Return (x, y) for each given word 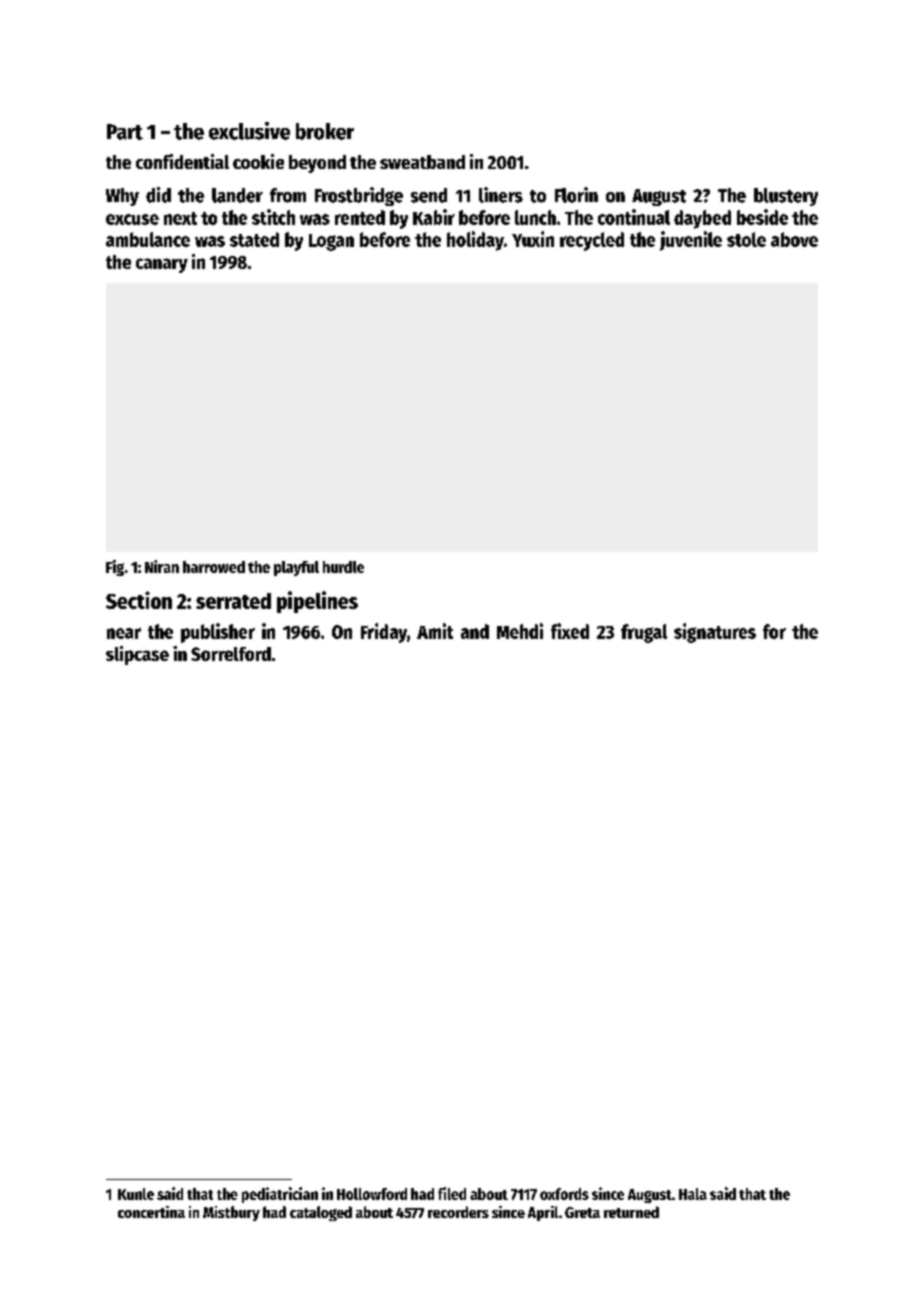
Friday (384, 633)
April (543, 1213)
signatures (715, 633)
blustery (786, 197)
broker (325, 131)
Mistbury (231, 1213)
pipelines (317, 602)
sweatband (422, 162)
